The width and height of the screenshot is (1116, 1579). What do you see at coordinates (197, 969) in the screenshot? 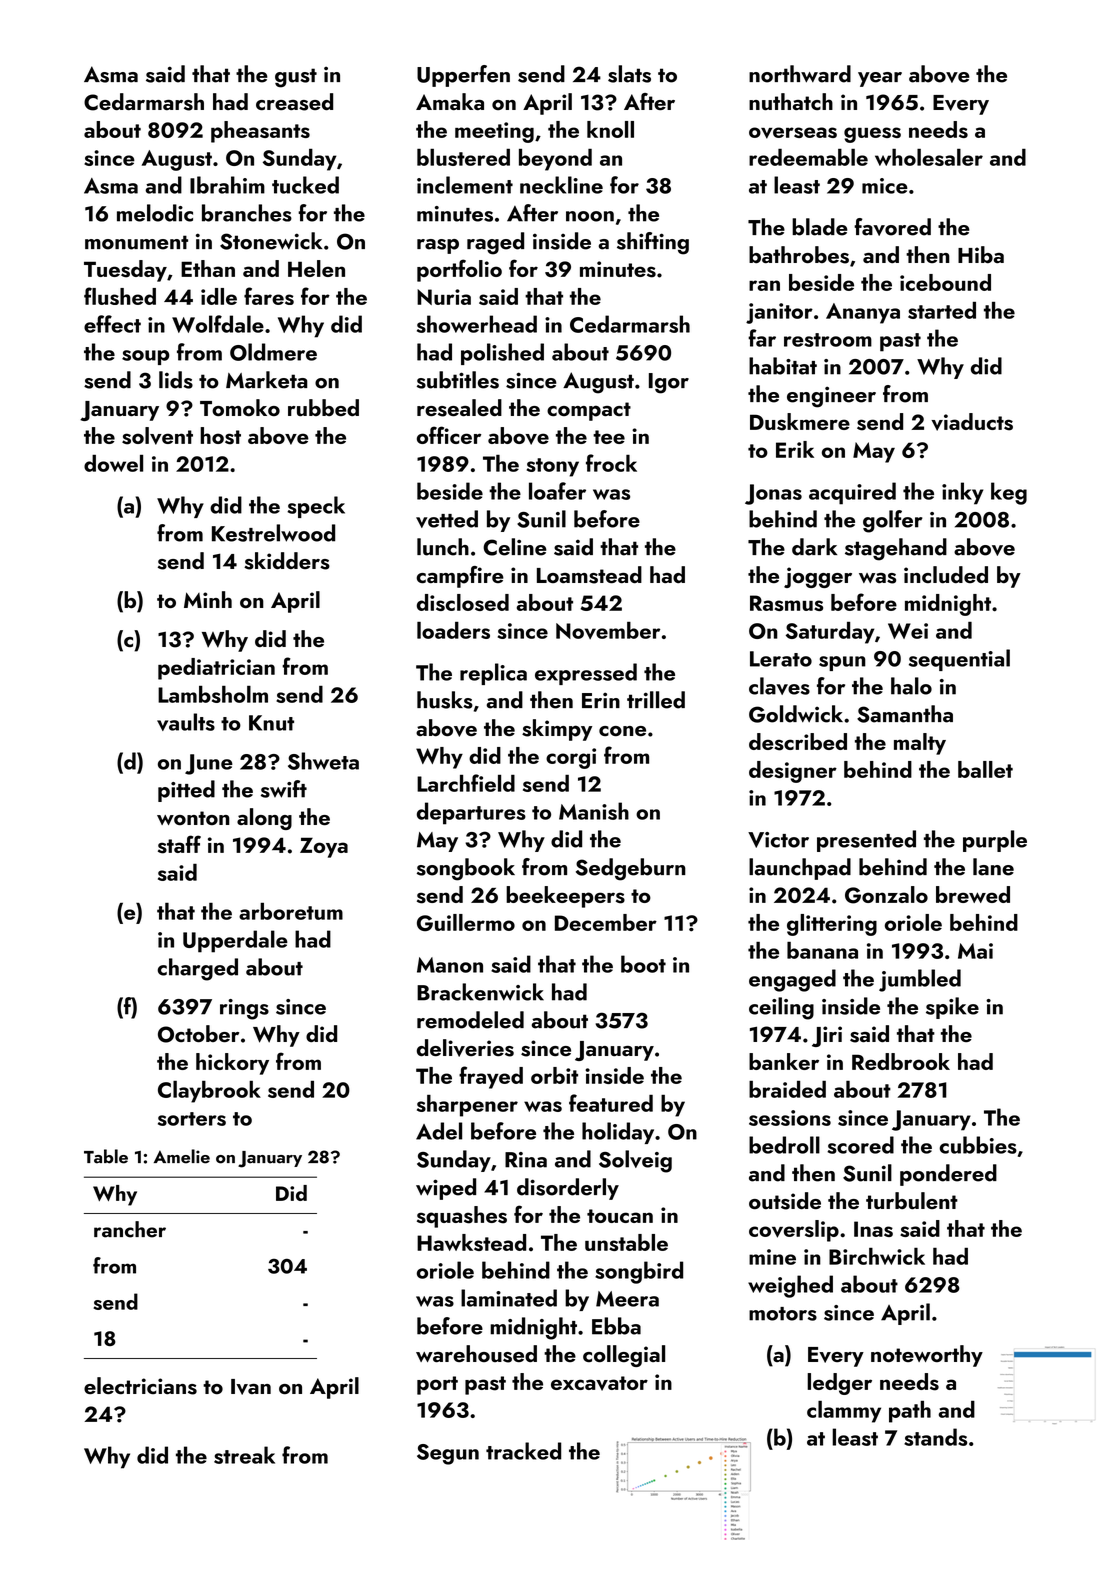
I see `charged` at bounding box center [197, 969].
